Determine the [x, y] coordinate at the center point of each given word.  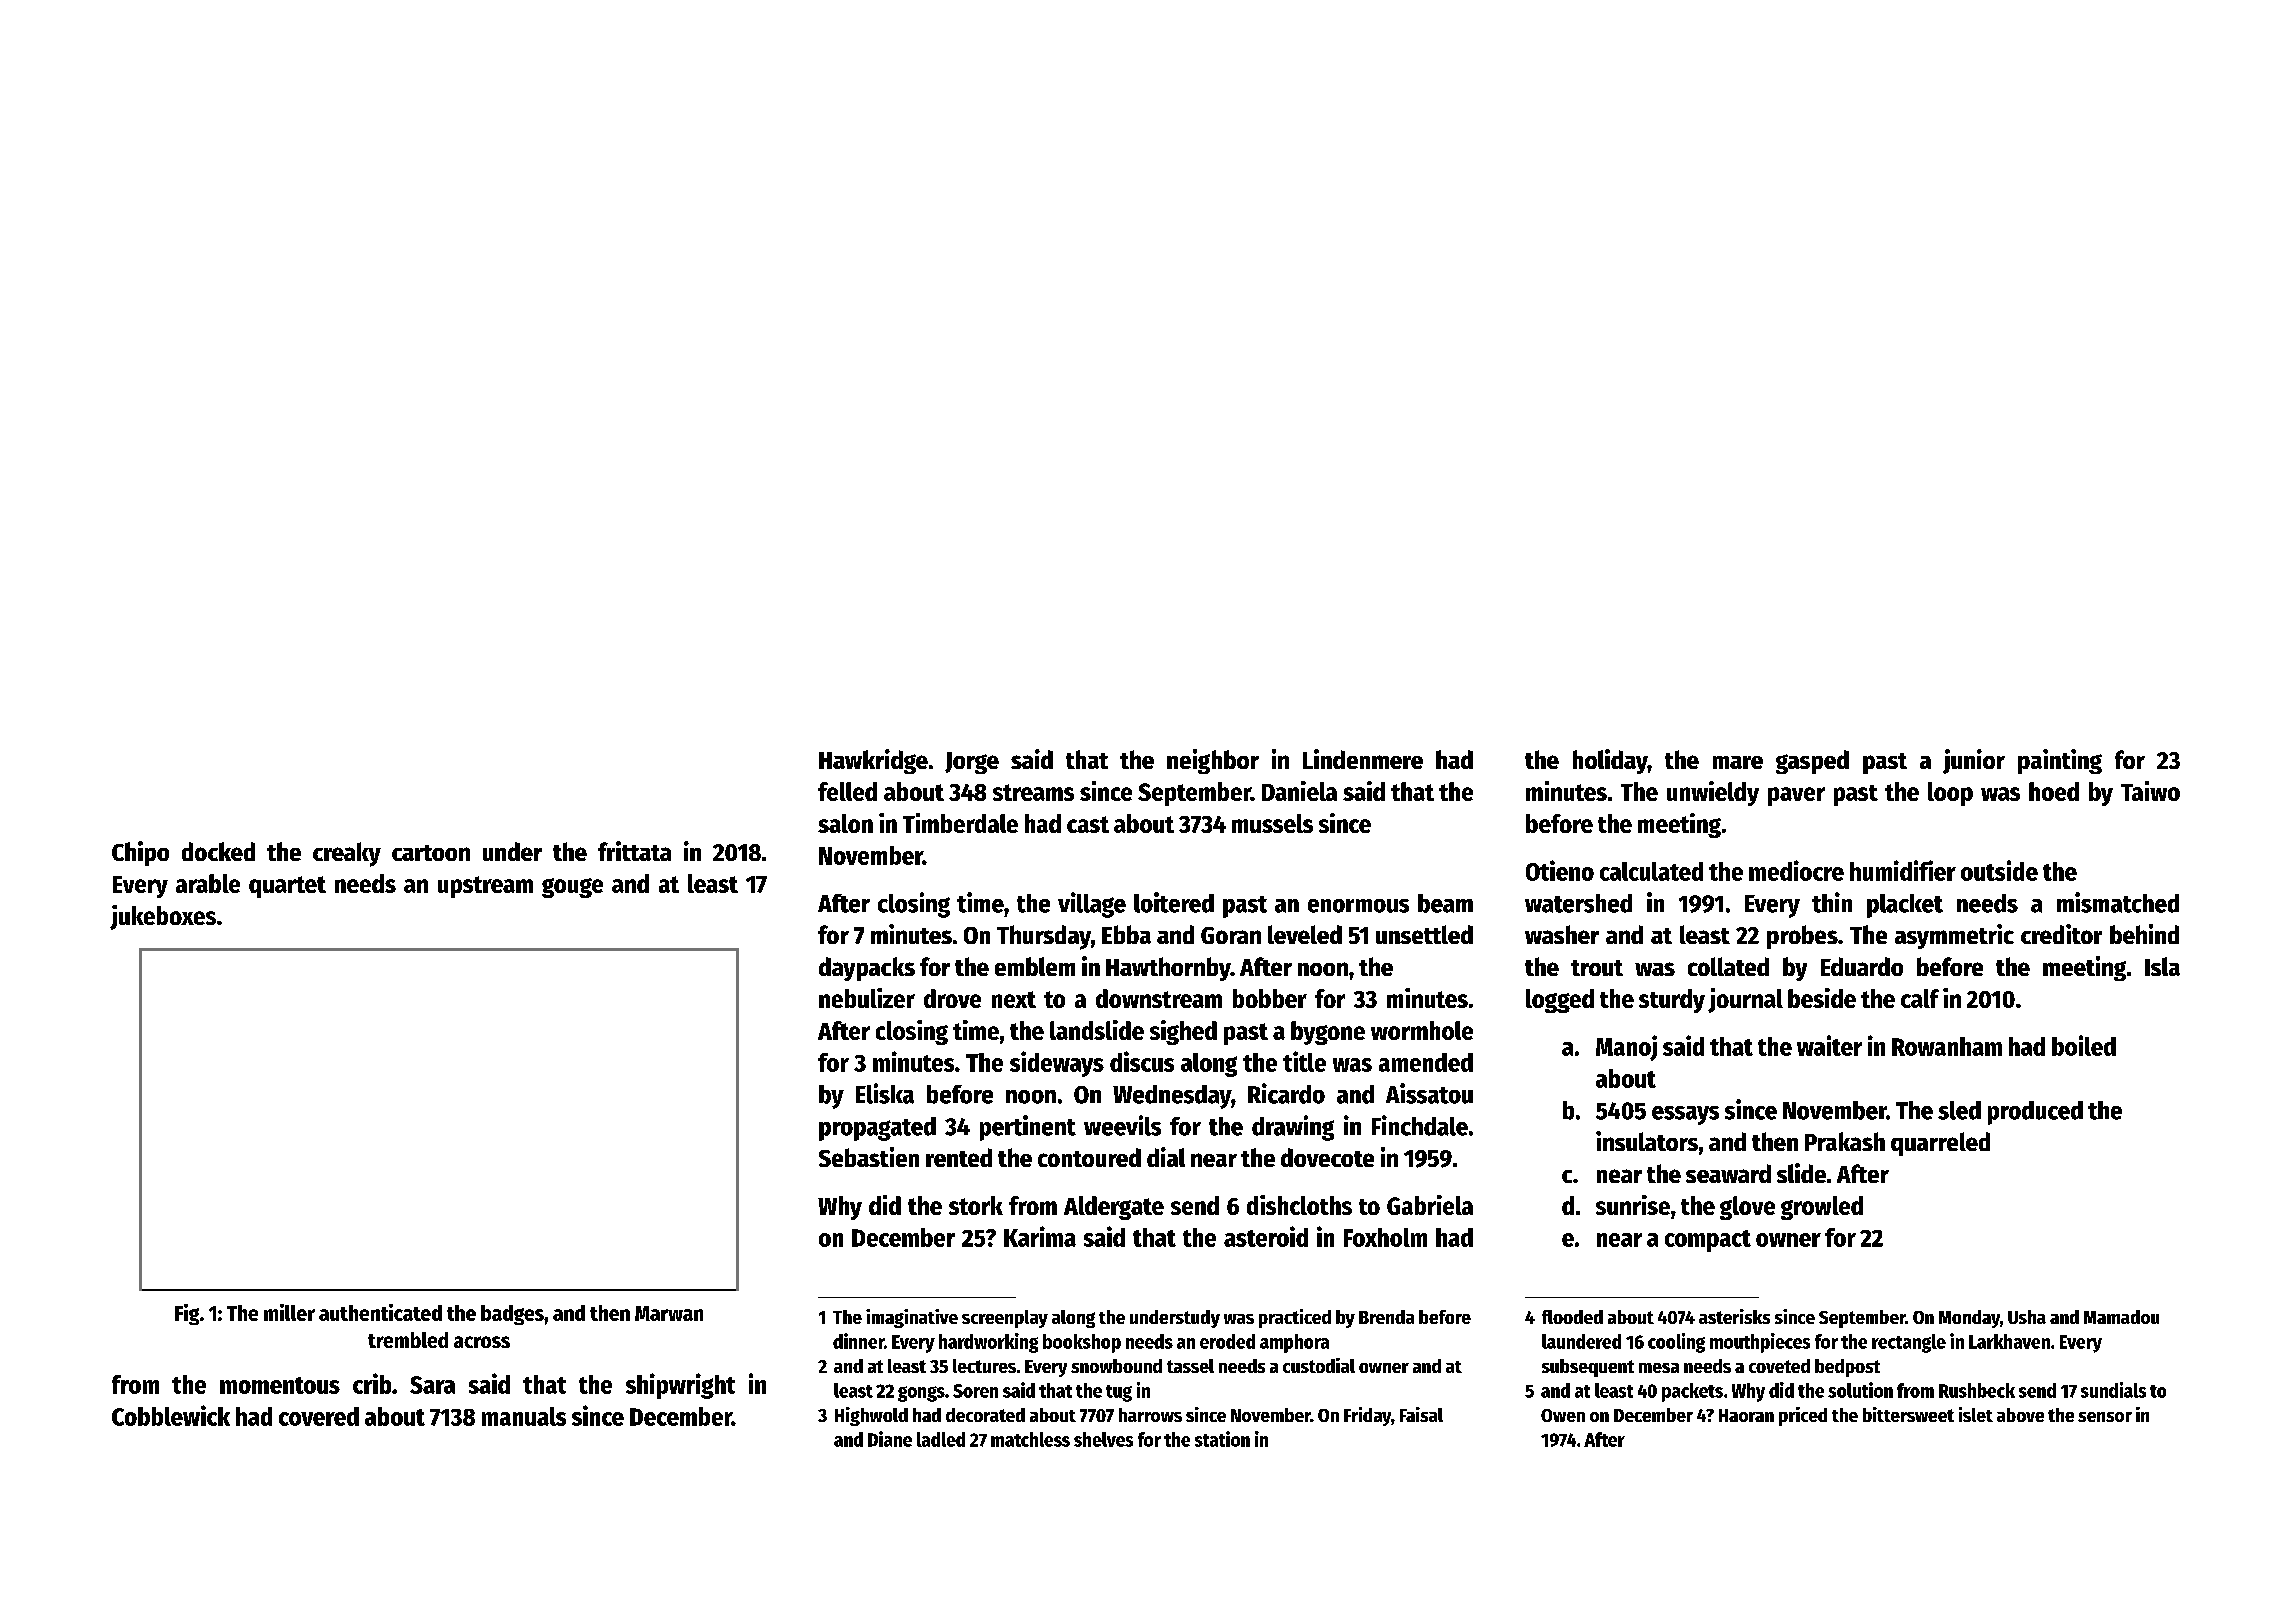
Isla [2162, 966]
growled [1822, 1208]
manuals [524, 1416]
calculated [1651, 871]
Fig [187, 1314]
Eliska [885, 1093]
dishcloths [1299, 1205]
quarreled [1940, 1144]
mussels [1272, 823]
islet [1976, 1414]
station [1222, 1439]
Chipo [140, 853]
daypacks [867, 969]
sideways [1057, 1064]
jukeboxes [163, 917]
